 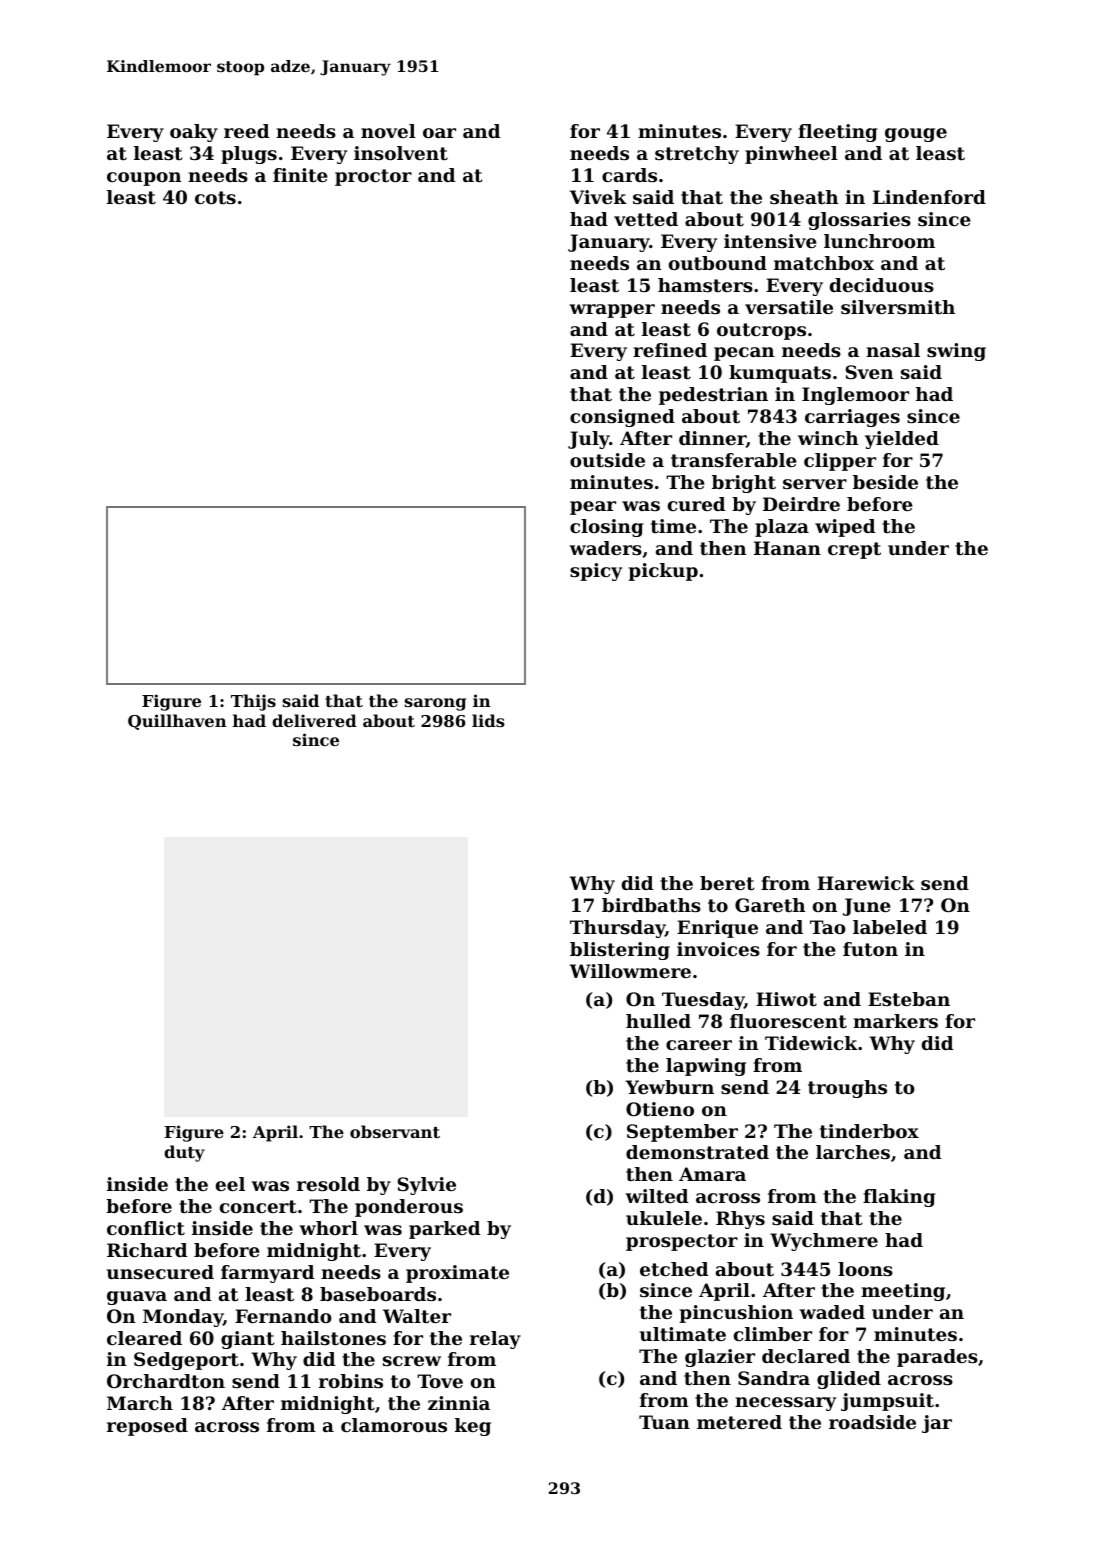 What do you see at coordinates (674, 1269) in the screenshot?
I see `etched` at bounding box center [674, 1269].
